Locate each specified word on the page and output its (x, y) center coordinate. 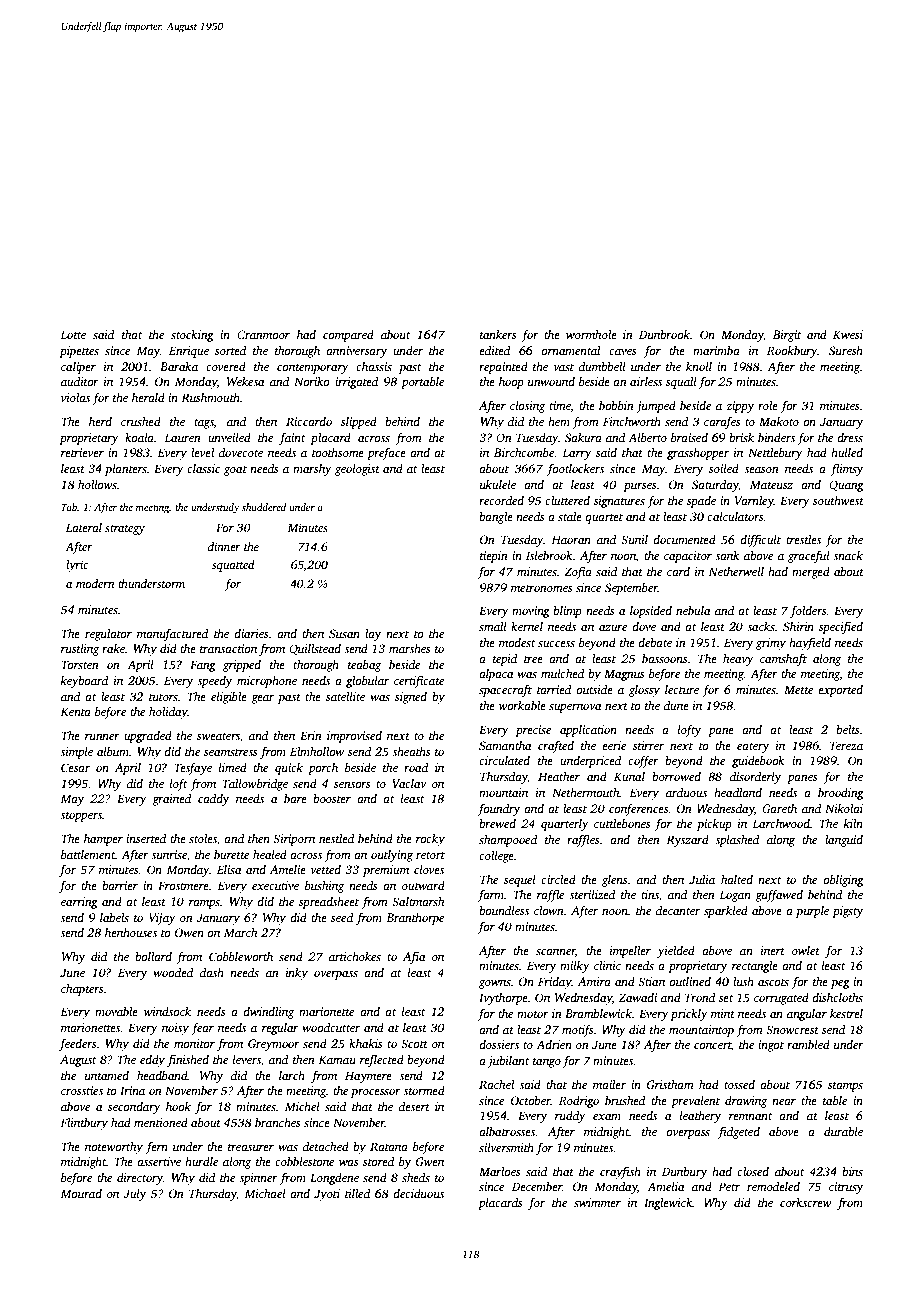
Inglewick (668, 1204)
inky (297, 974)
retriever (82, 452)
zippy (740, 407)
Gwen (430, 1161)
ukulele (498, 484)
